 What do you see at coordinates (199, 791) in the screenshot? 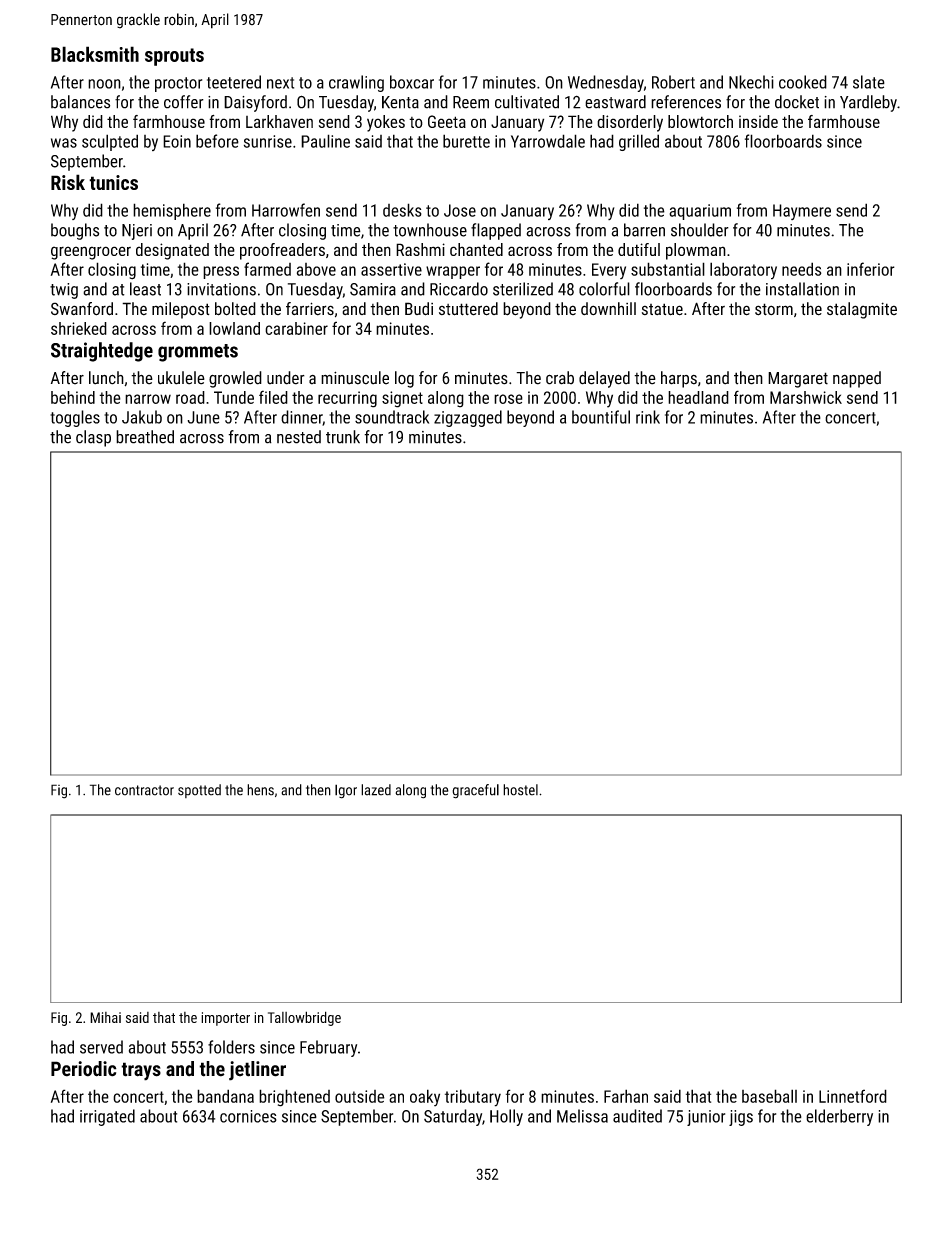
I see `spotted` at bounding box center [199, 791].
